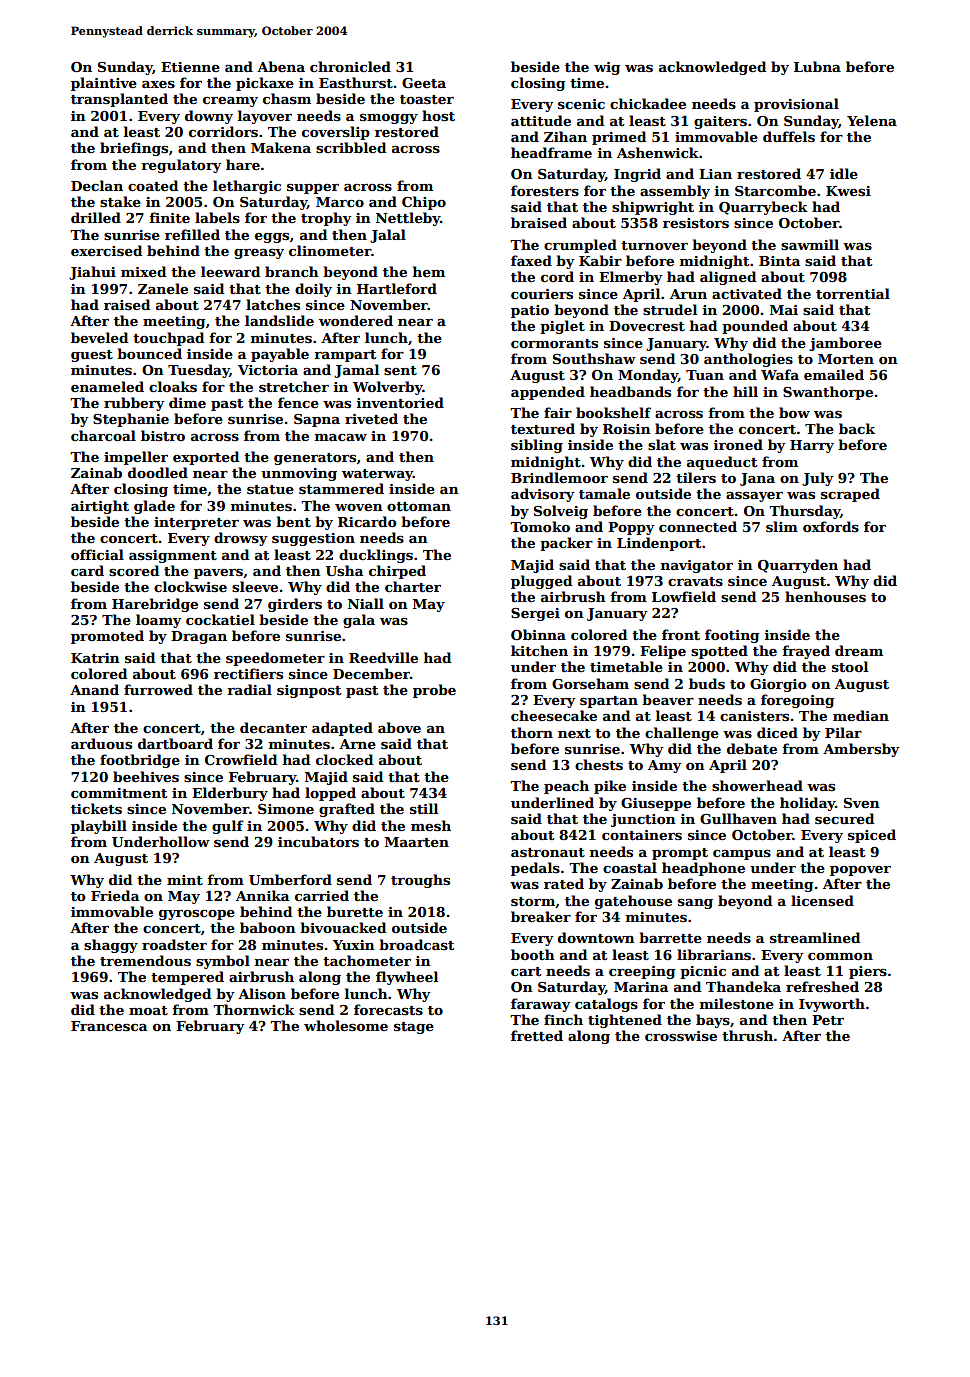 The image size is (970, 1377). What do you see at coordinates (590, 683) in the page?
I see `Gorseham` at bounding box center [590, 683].
